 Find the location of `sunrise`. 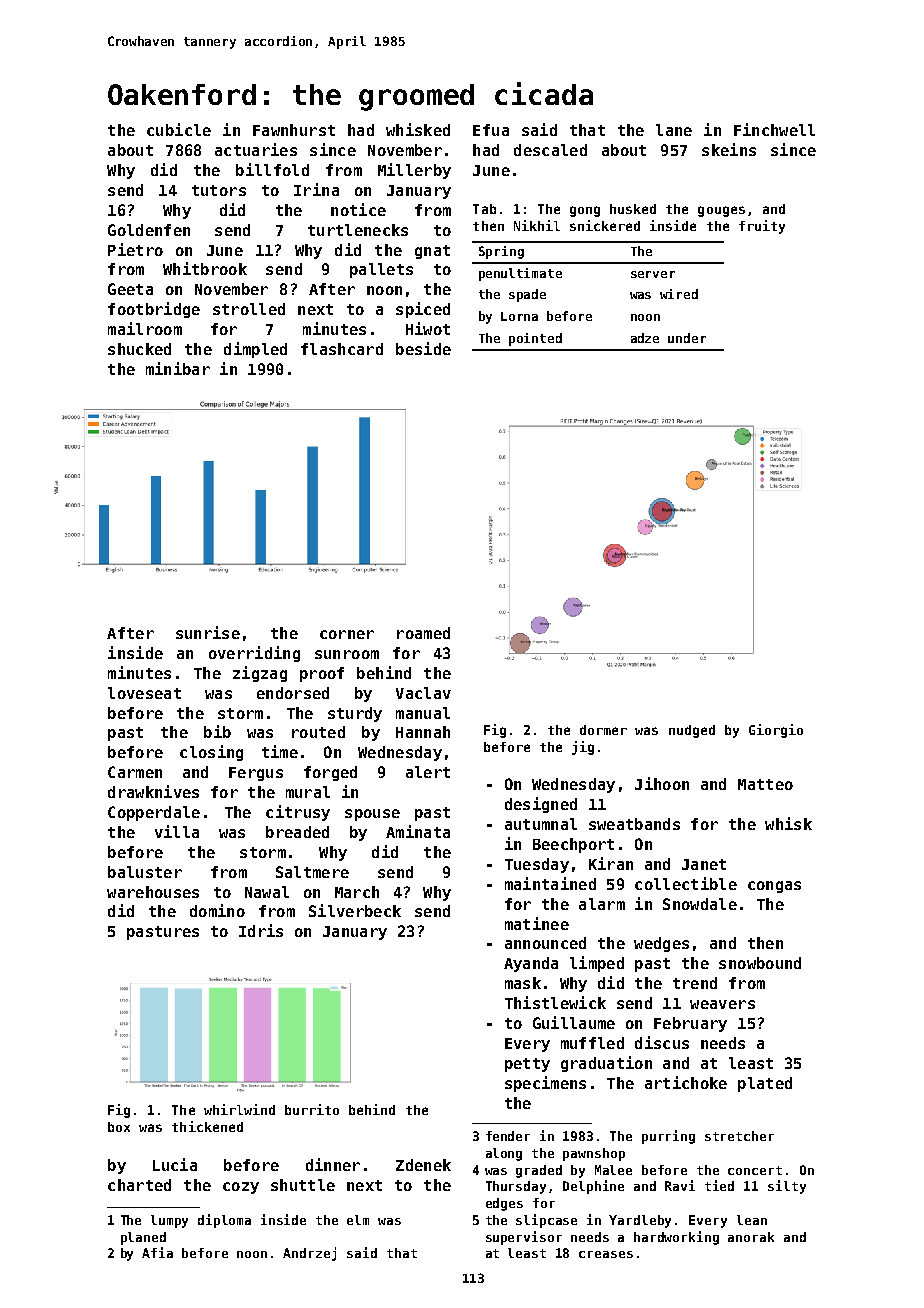

sunrise is located at coordinates (208, 632).
